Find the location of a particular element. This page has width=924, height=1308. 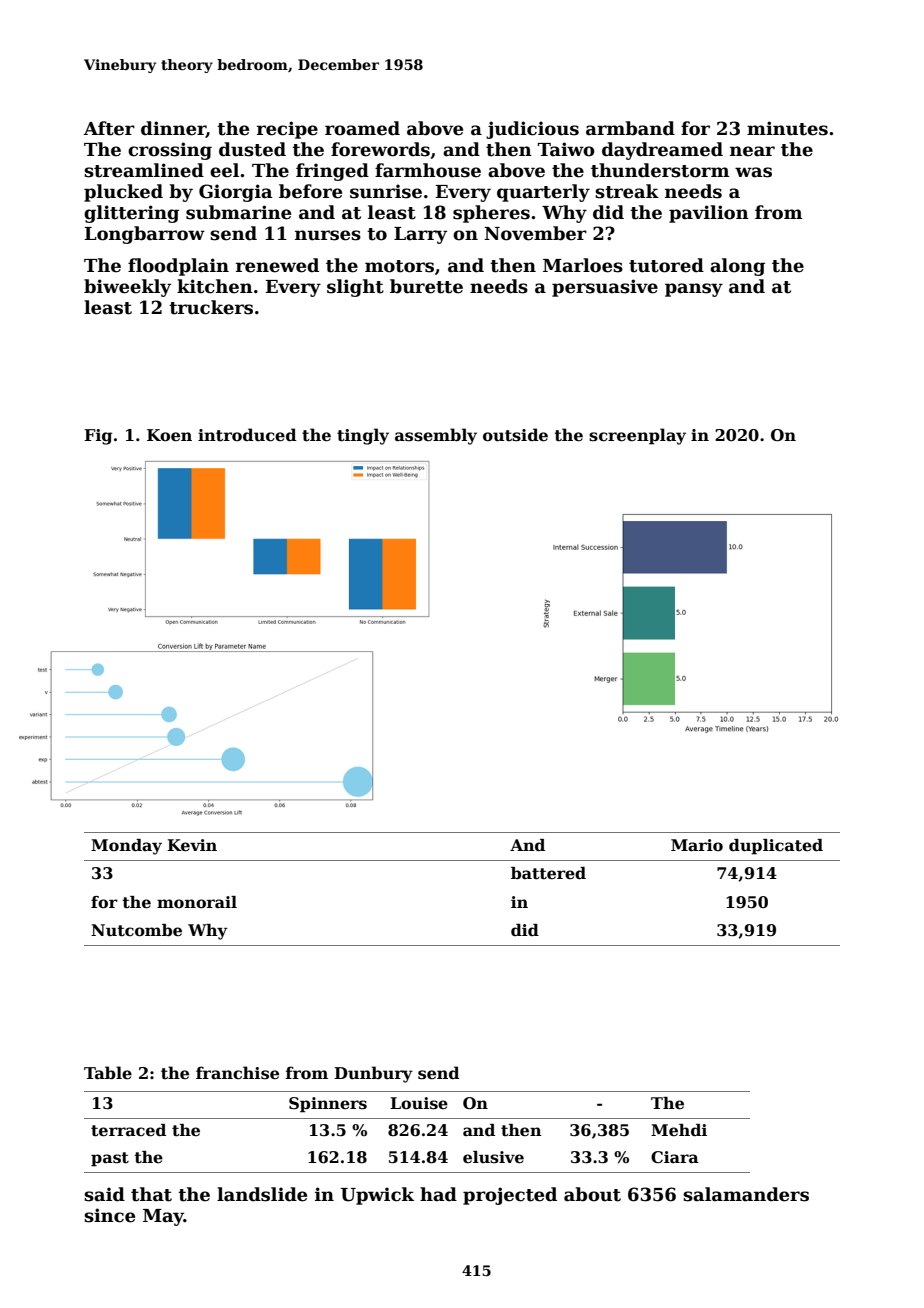

tingly is located at coordinates (363, 436).
